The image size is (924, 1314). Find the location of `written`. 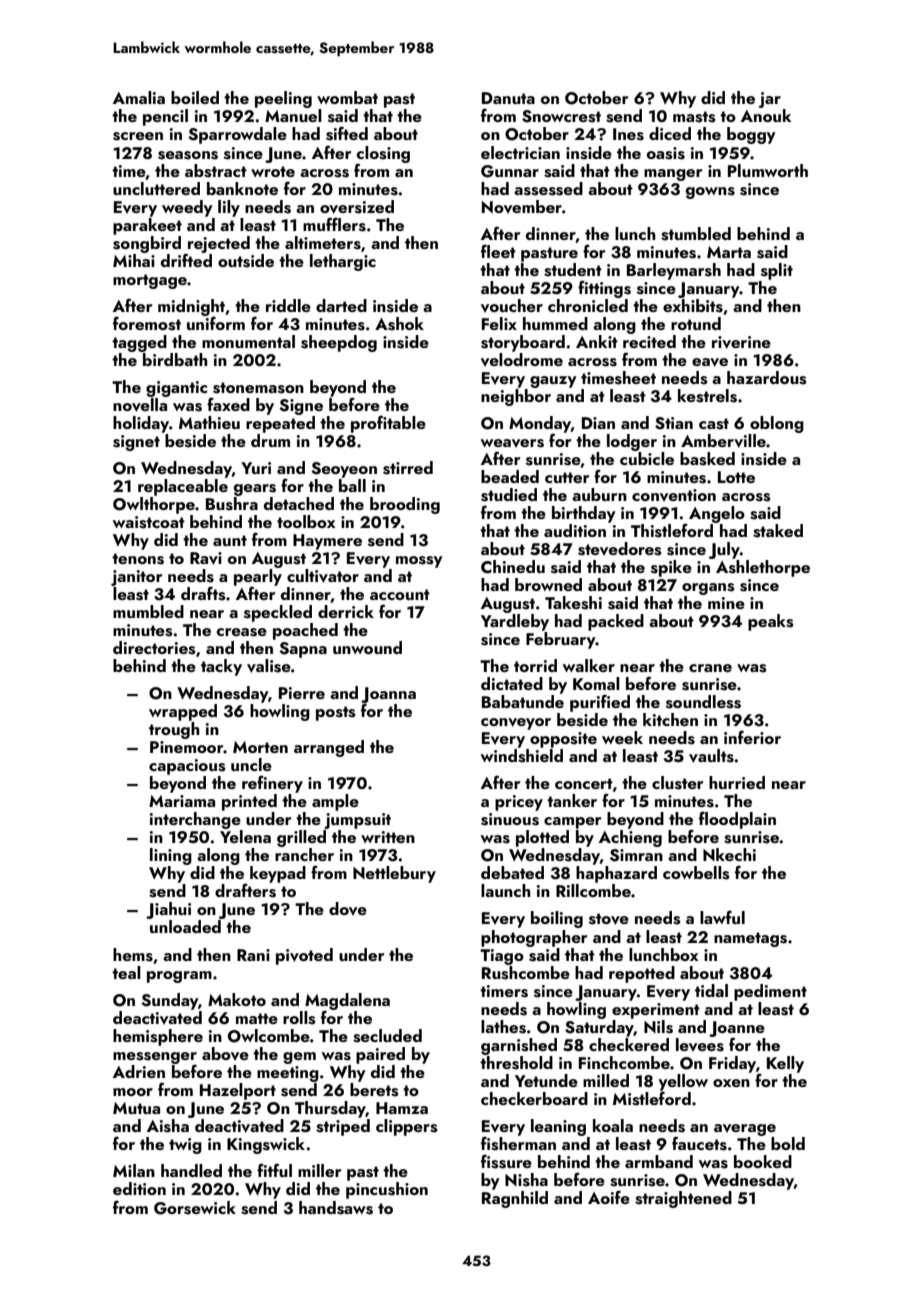

written is located at coordinates (388, 837).
